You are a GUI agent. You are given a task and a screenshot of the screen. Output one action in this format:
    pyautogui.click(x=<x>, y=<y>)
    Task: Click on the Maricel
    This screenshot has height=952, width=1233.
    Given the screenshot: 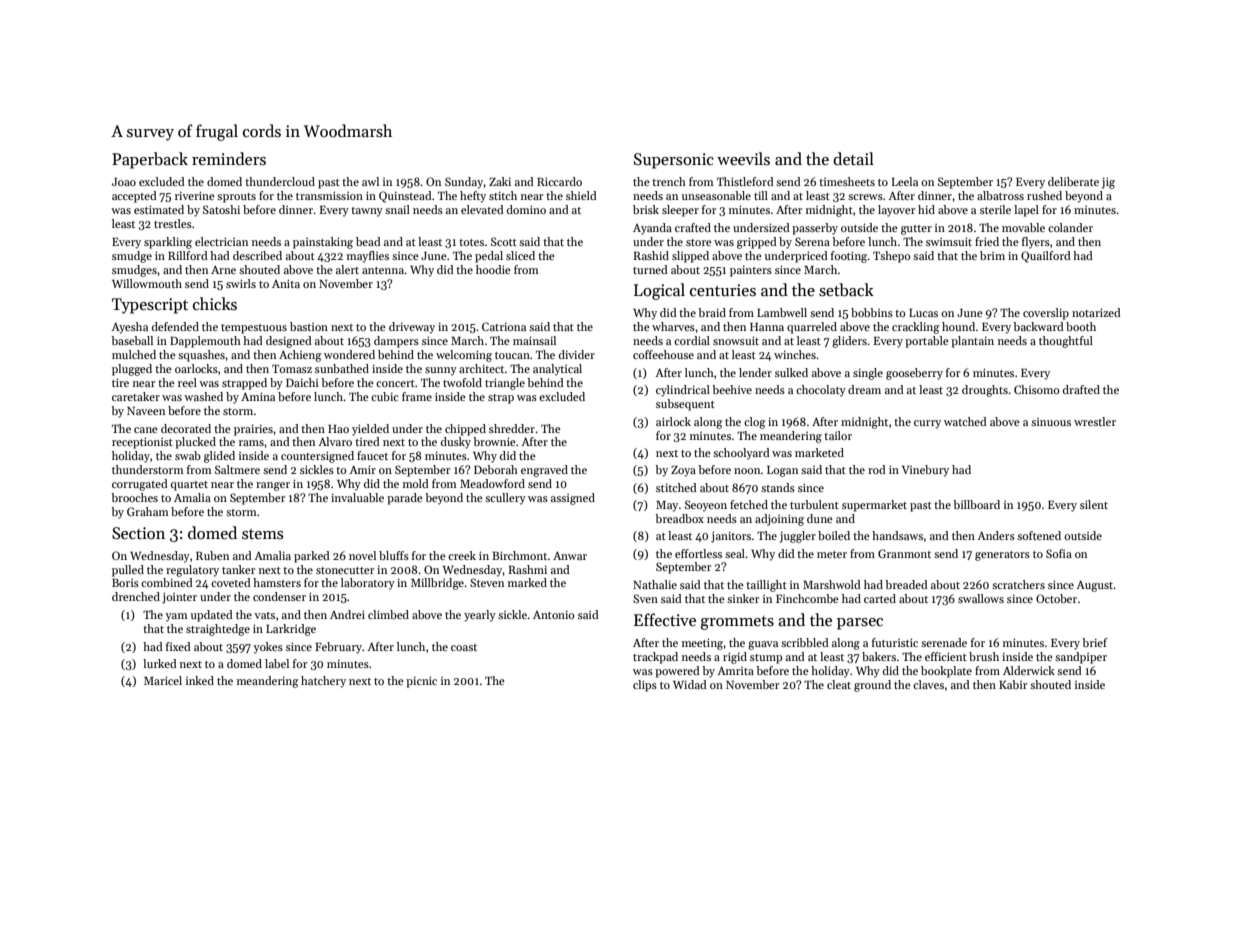 What is the action you would take?
    pyautogui.click(x=163, y=680)
